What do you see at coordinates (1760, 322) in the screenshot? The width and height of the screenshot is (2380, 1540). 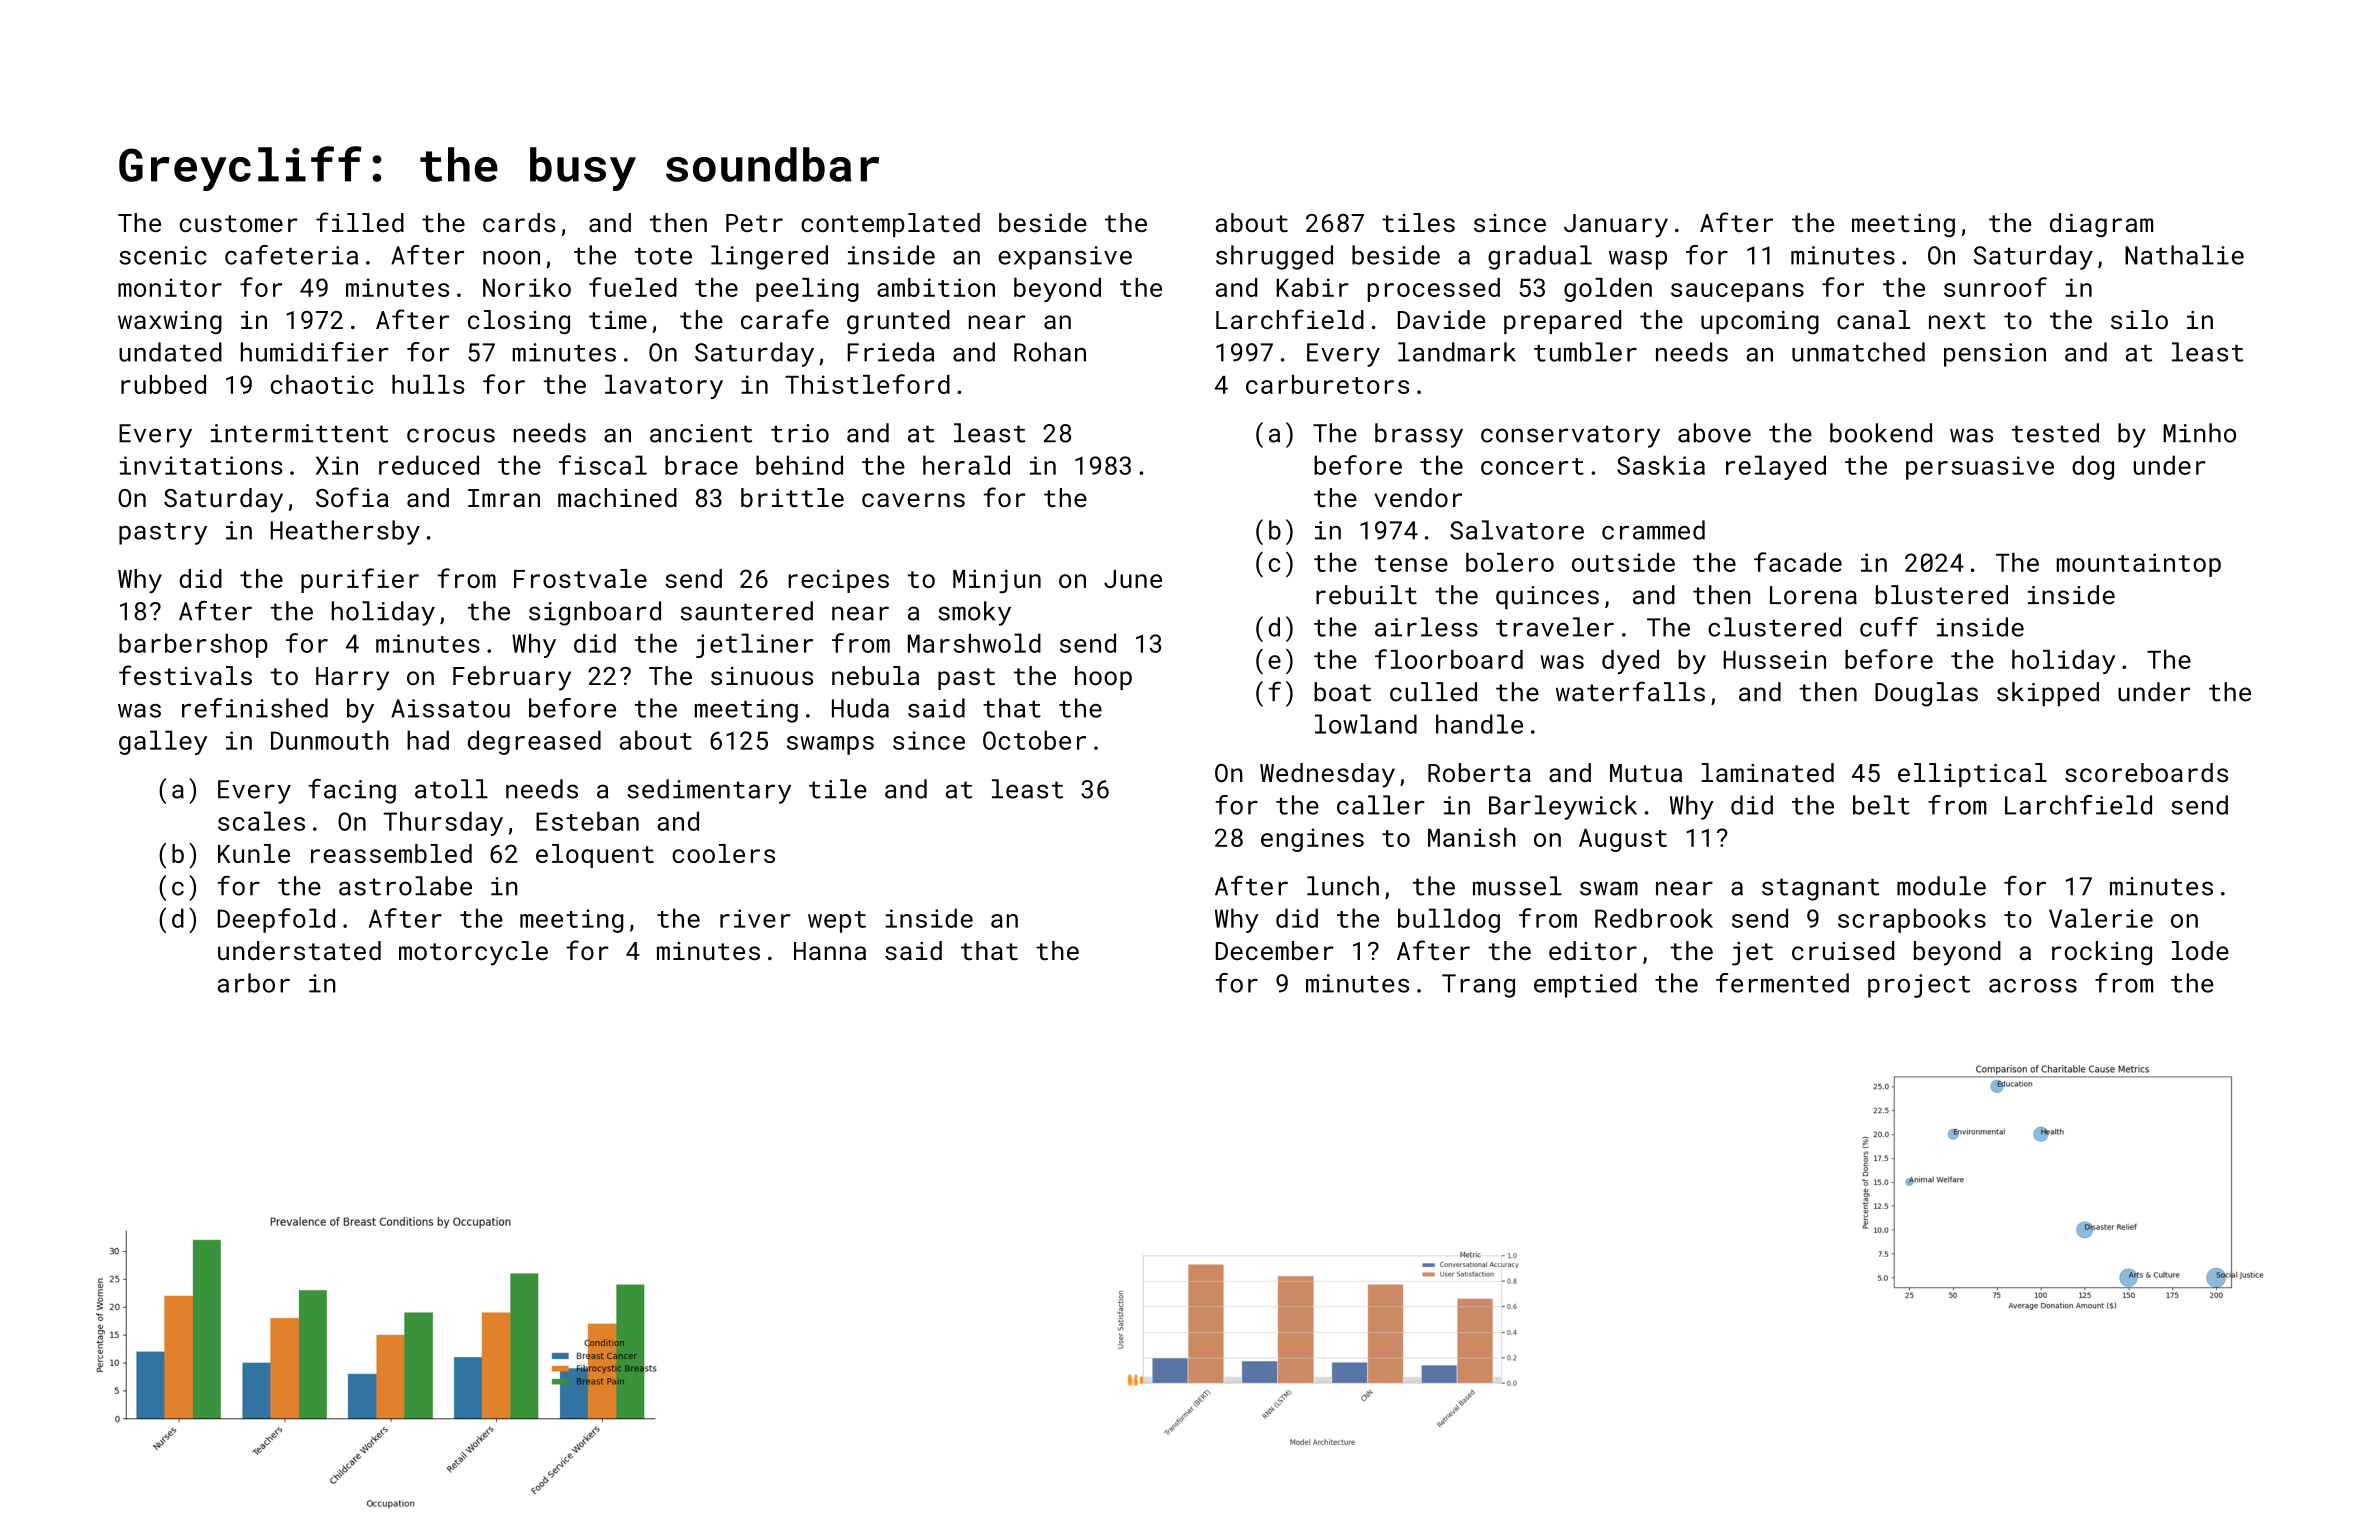 I see `upcoming` at bounding box center [1760, 322].
